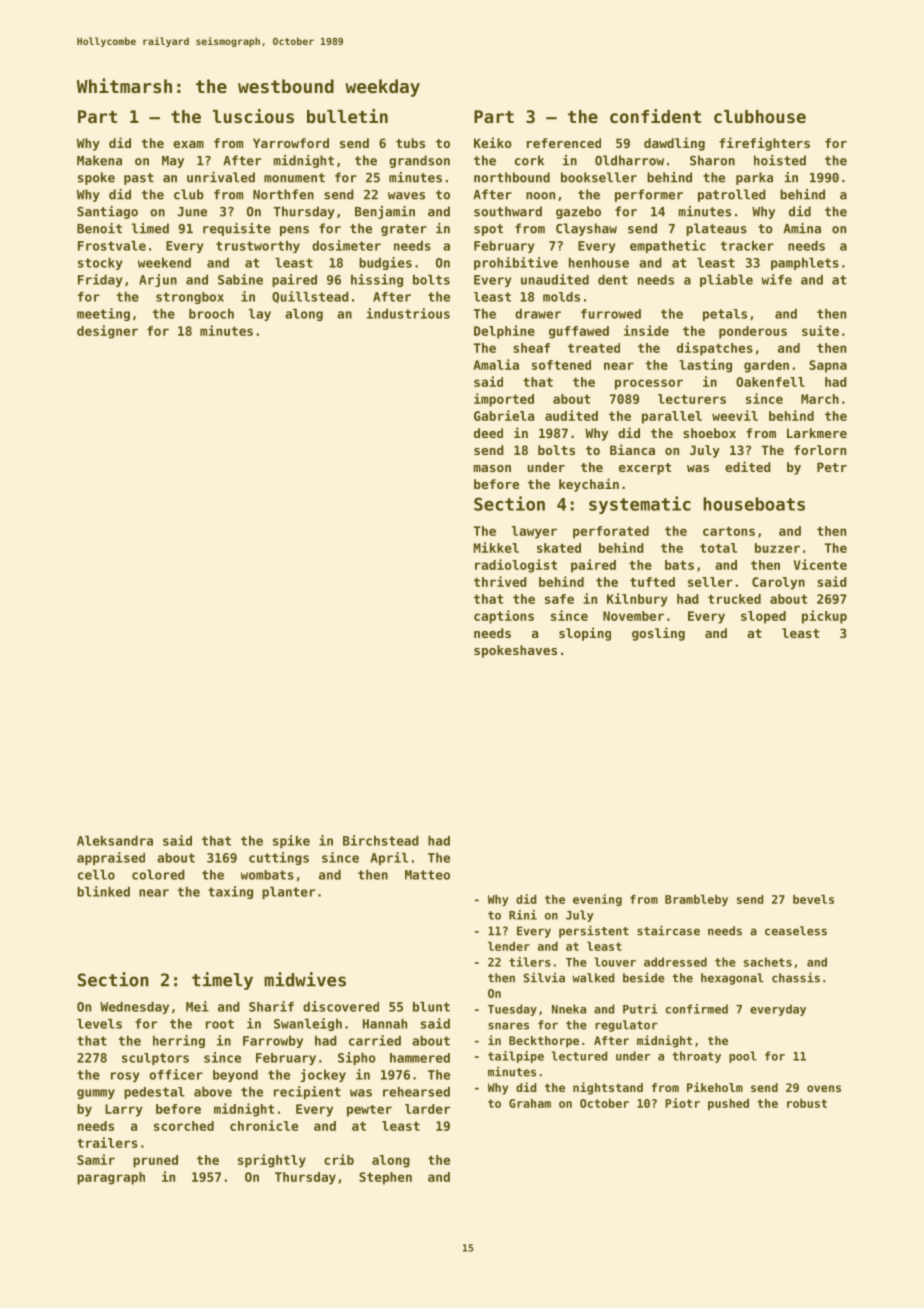  I want to click on southward, so click(508, 211).
